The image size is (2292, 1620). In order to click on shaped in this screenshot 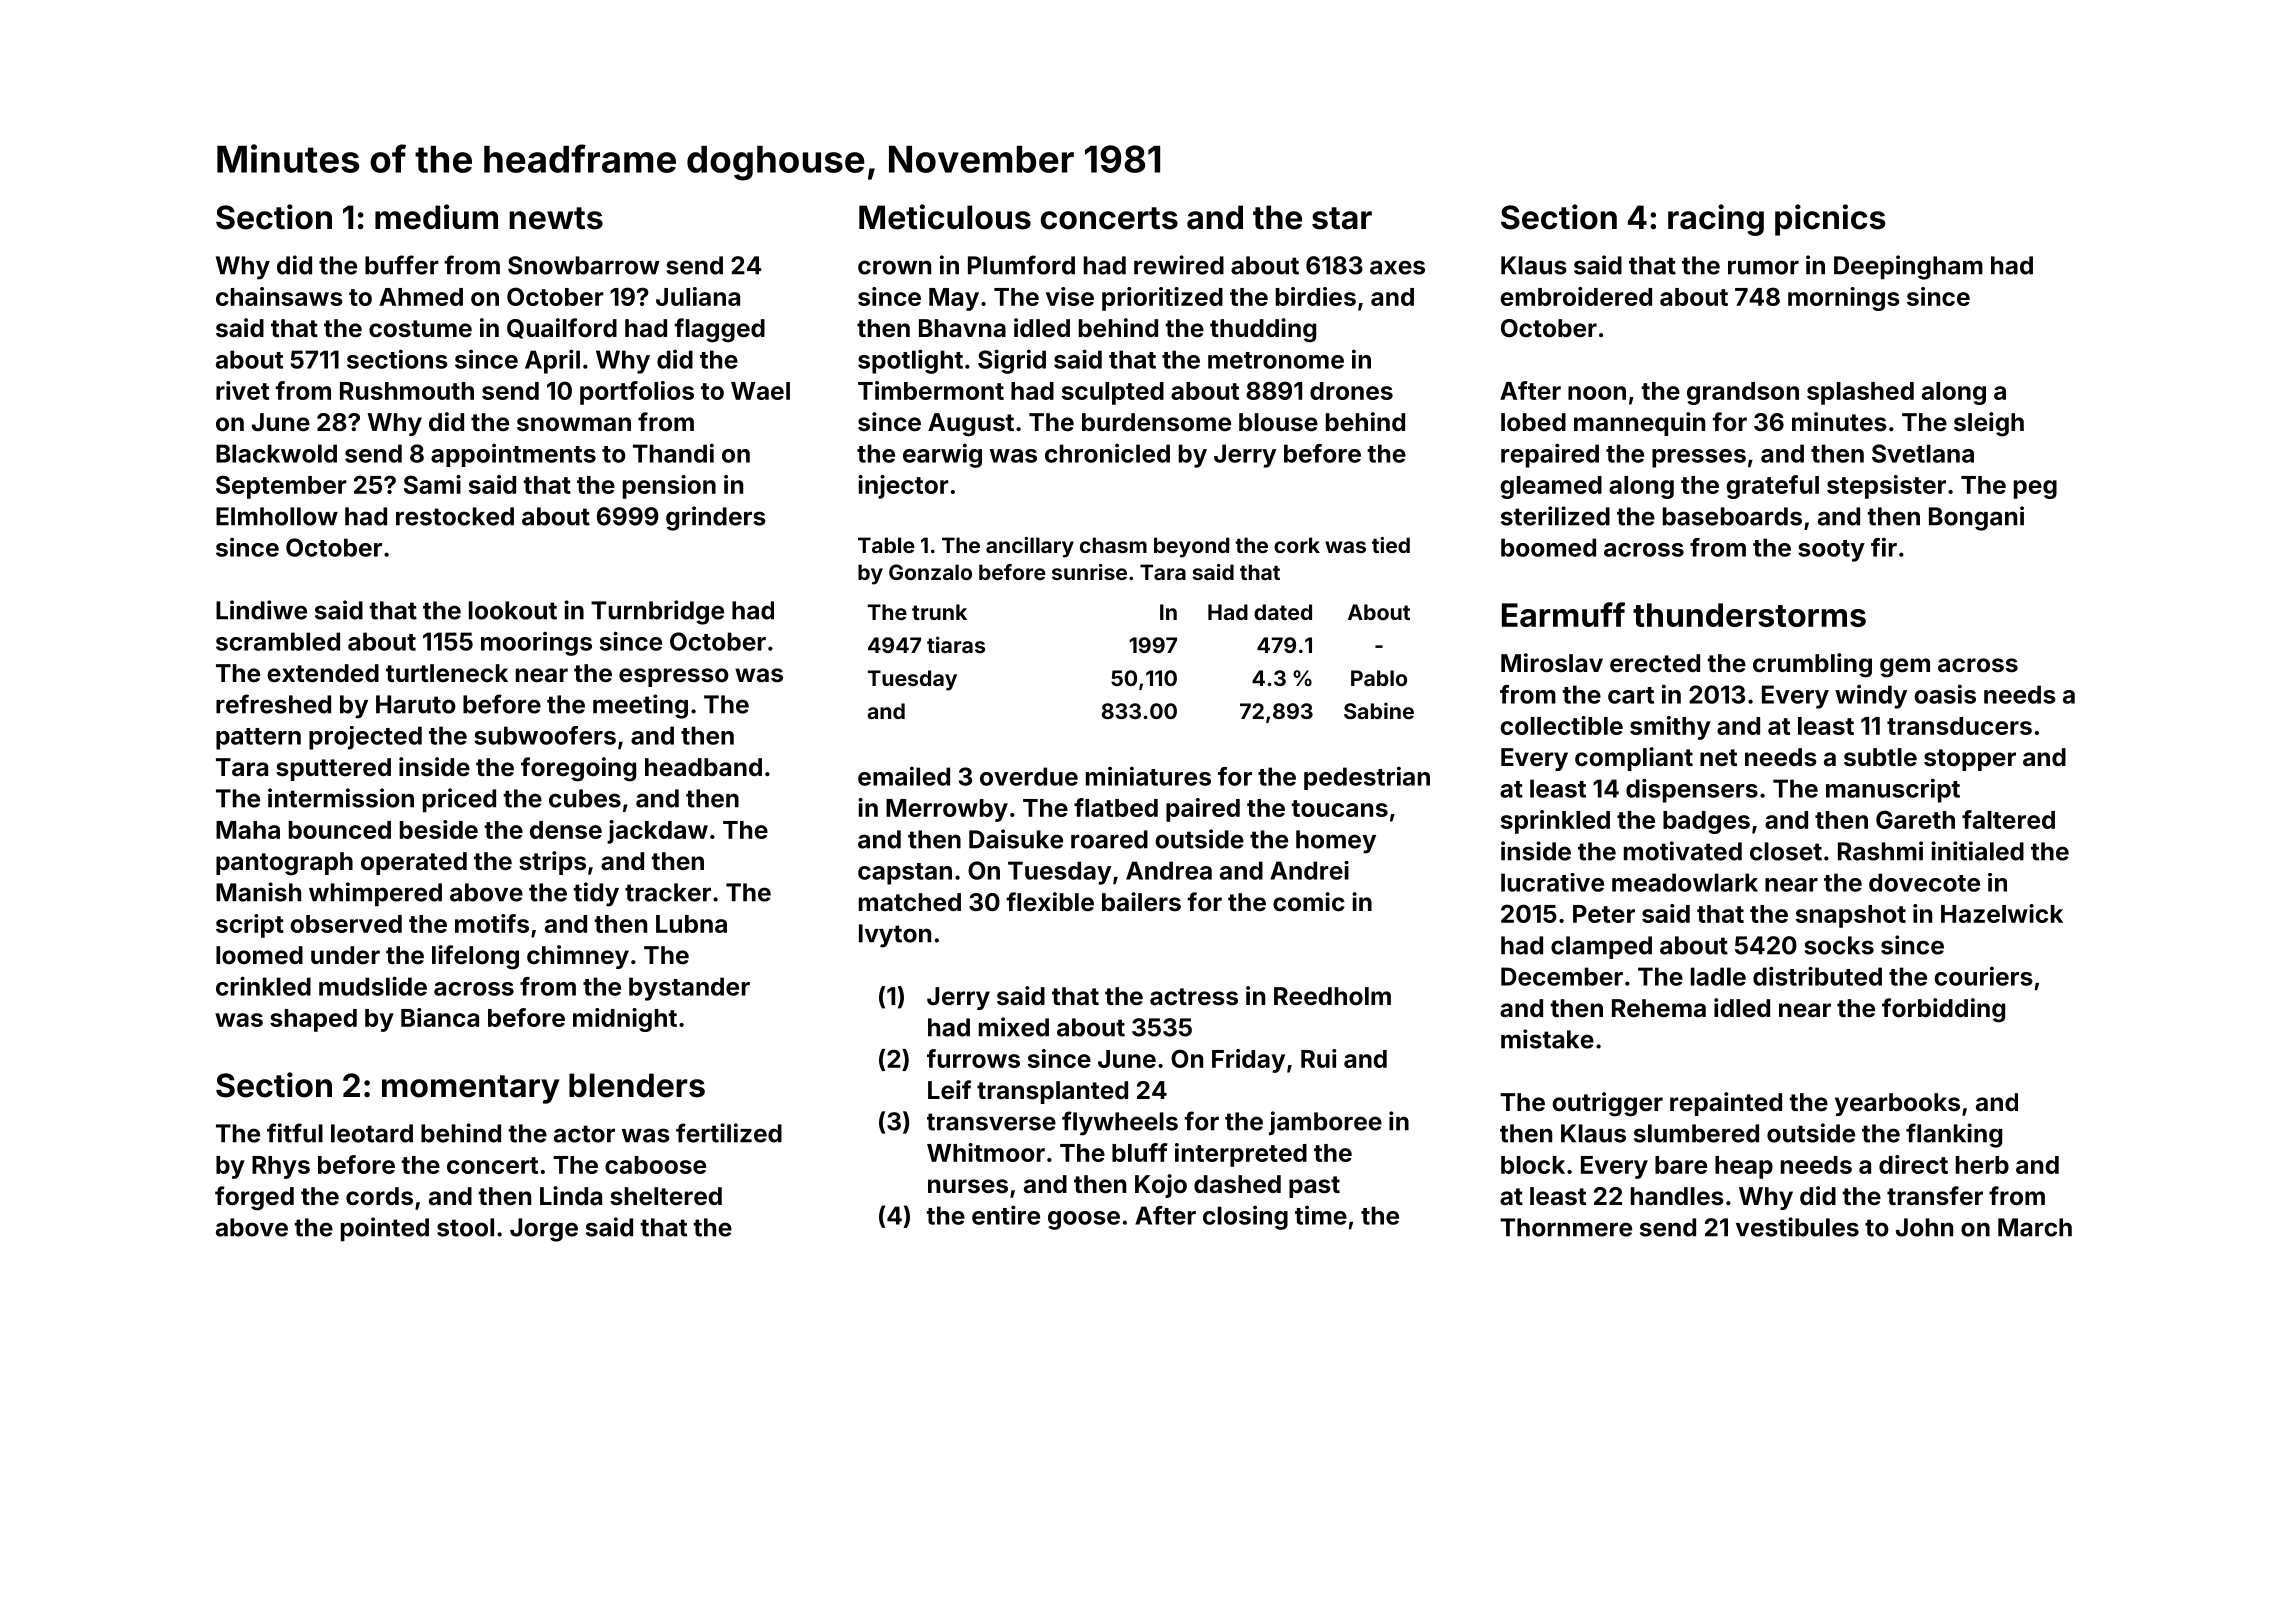, I will do `click(313, 1020)`.
